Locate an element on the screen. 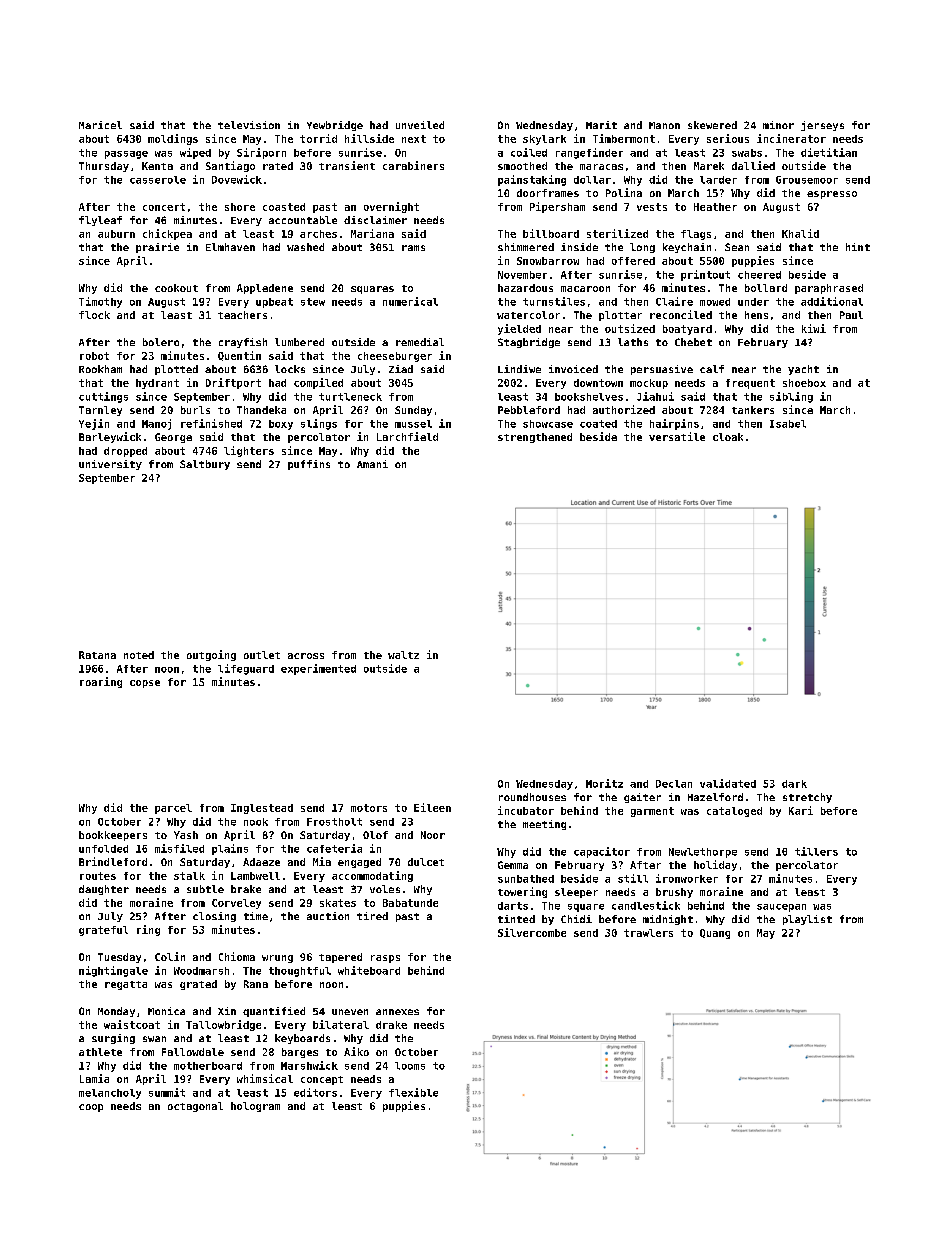 Image resolution: width=952 pixels, height=1233 pixels. stew is located at coordinates (313, 302).
